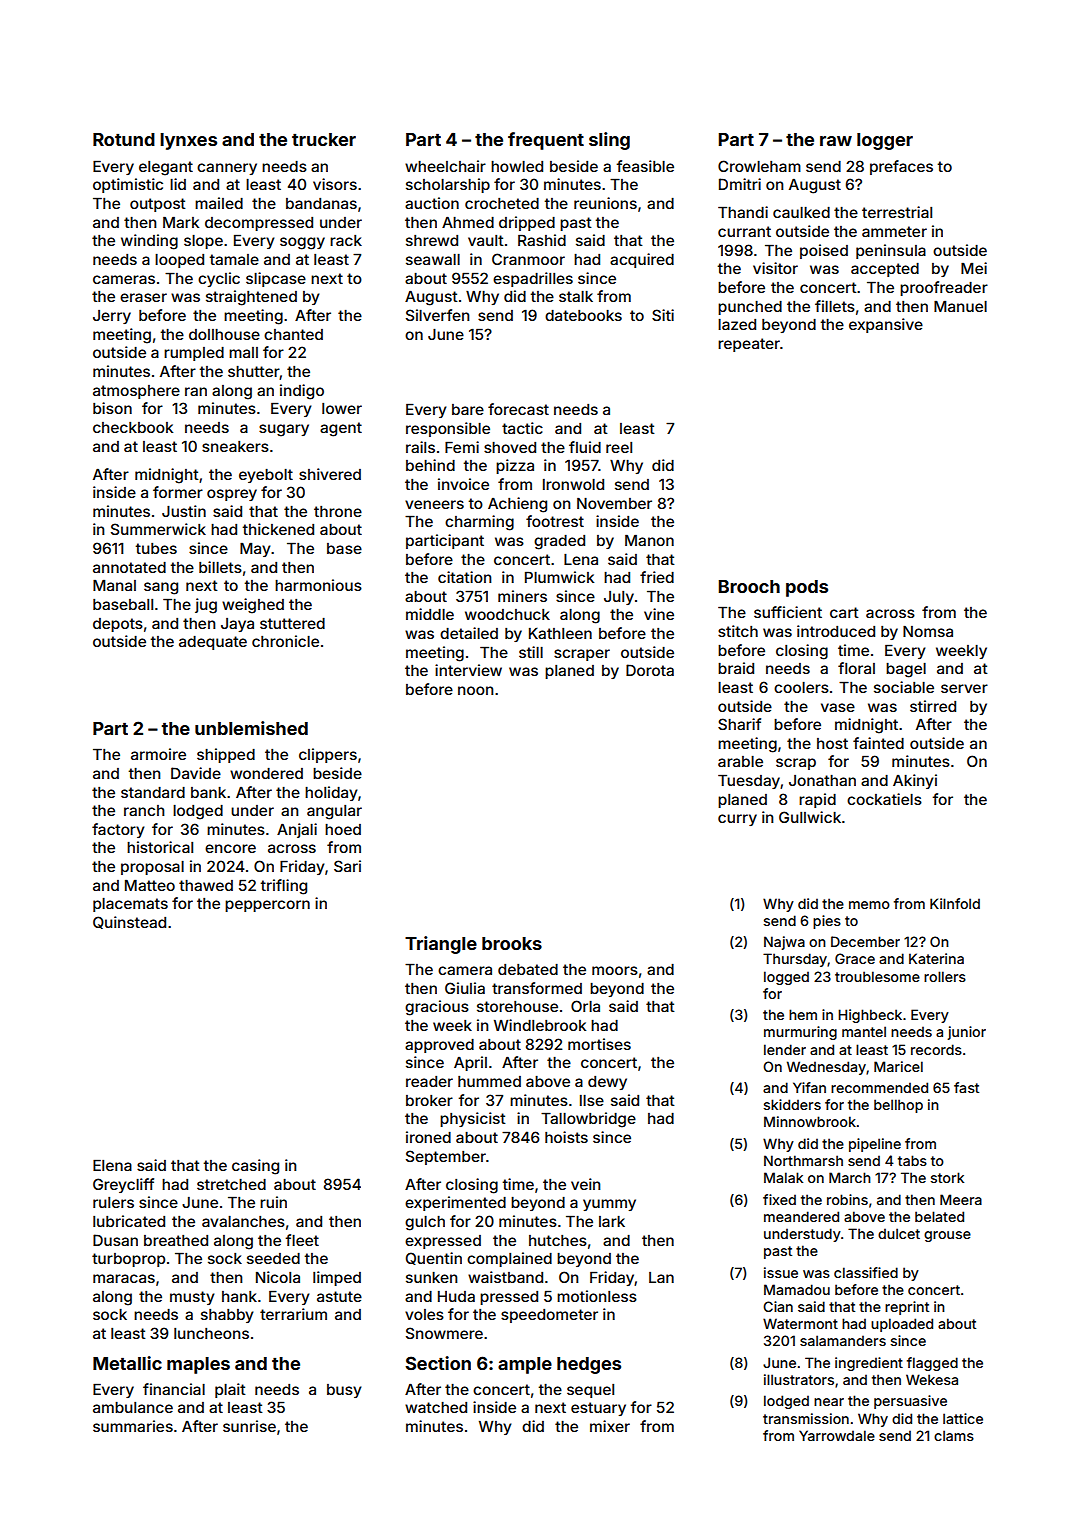  I want to click on prefaces, so click(901, 167).
